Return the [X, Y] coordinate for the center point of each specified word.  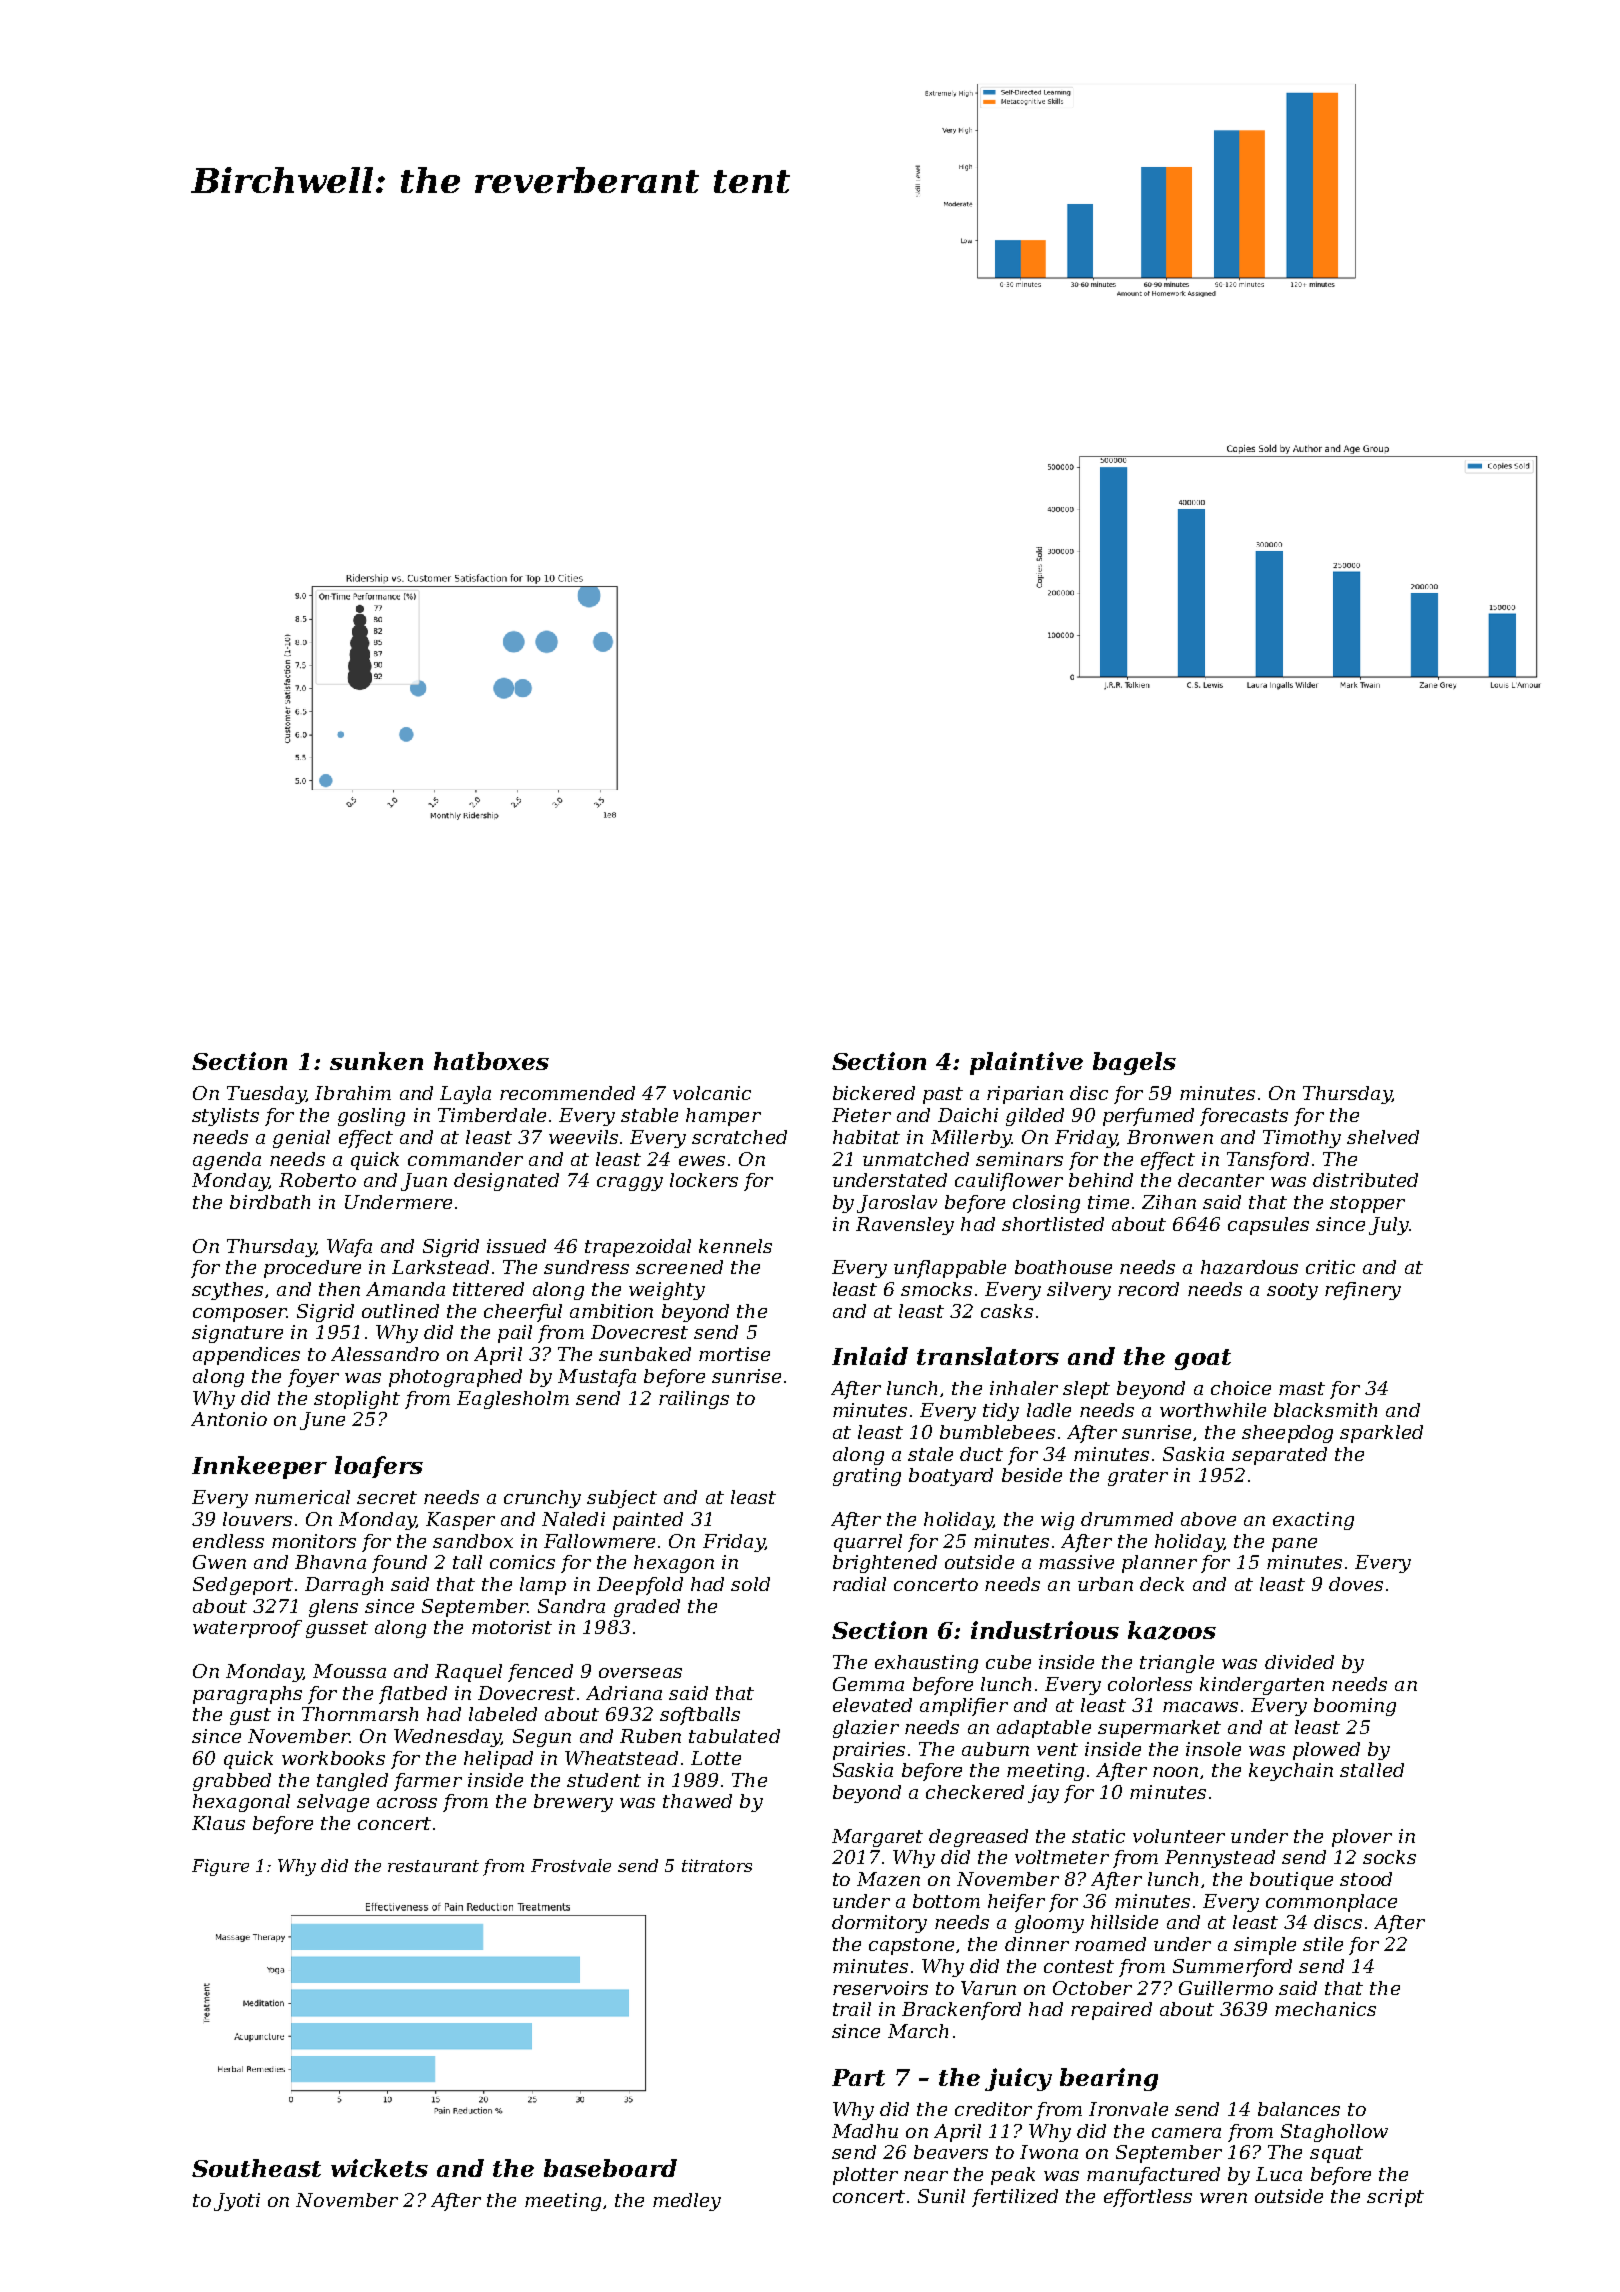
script [1395, 2198]
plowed [1326, 1751]
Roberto [317, 1180]
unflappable [950, 1269]
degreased [978, 1838]
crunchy [542, 1499]
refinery [1363, 1291]
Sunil [941, 2196]
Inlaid [870, 1356]
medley [687, 2202]
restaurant [433, 1866]
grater [1138, 1477]
